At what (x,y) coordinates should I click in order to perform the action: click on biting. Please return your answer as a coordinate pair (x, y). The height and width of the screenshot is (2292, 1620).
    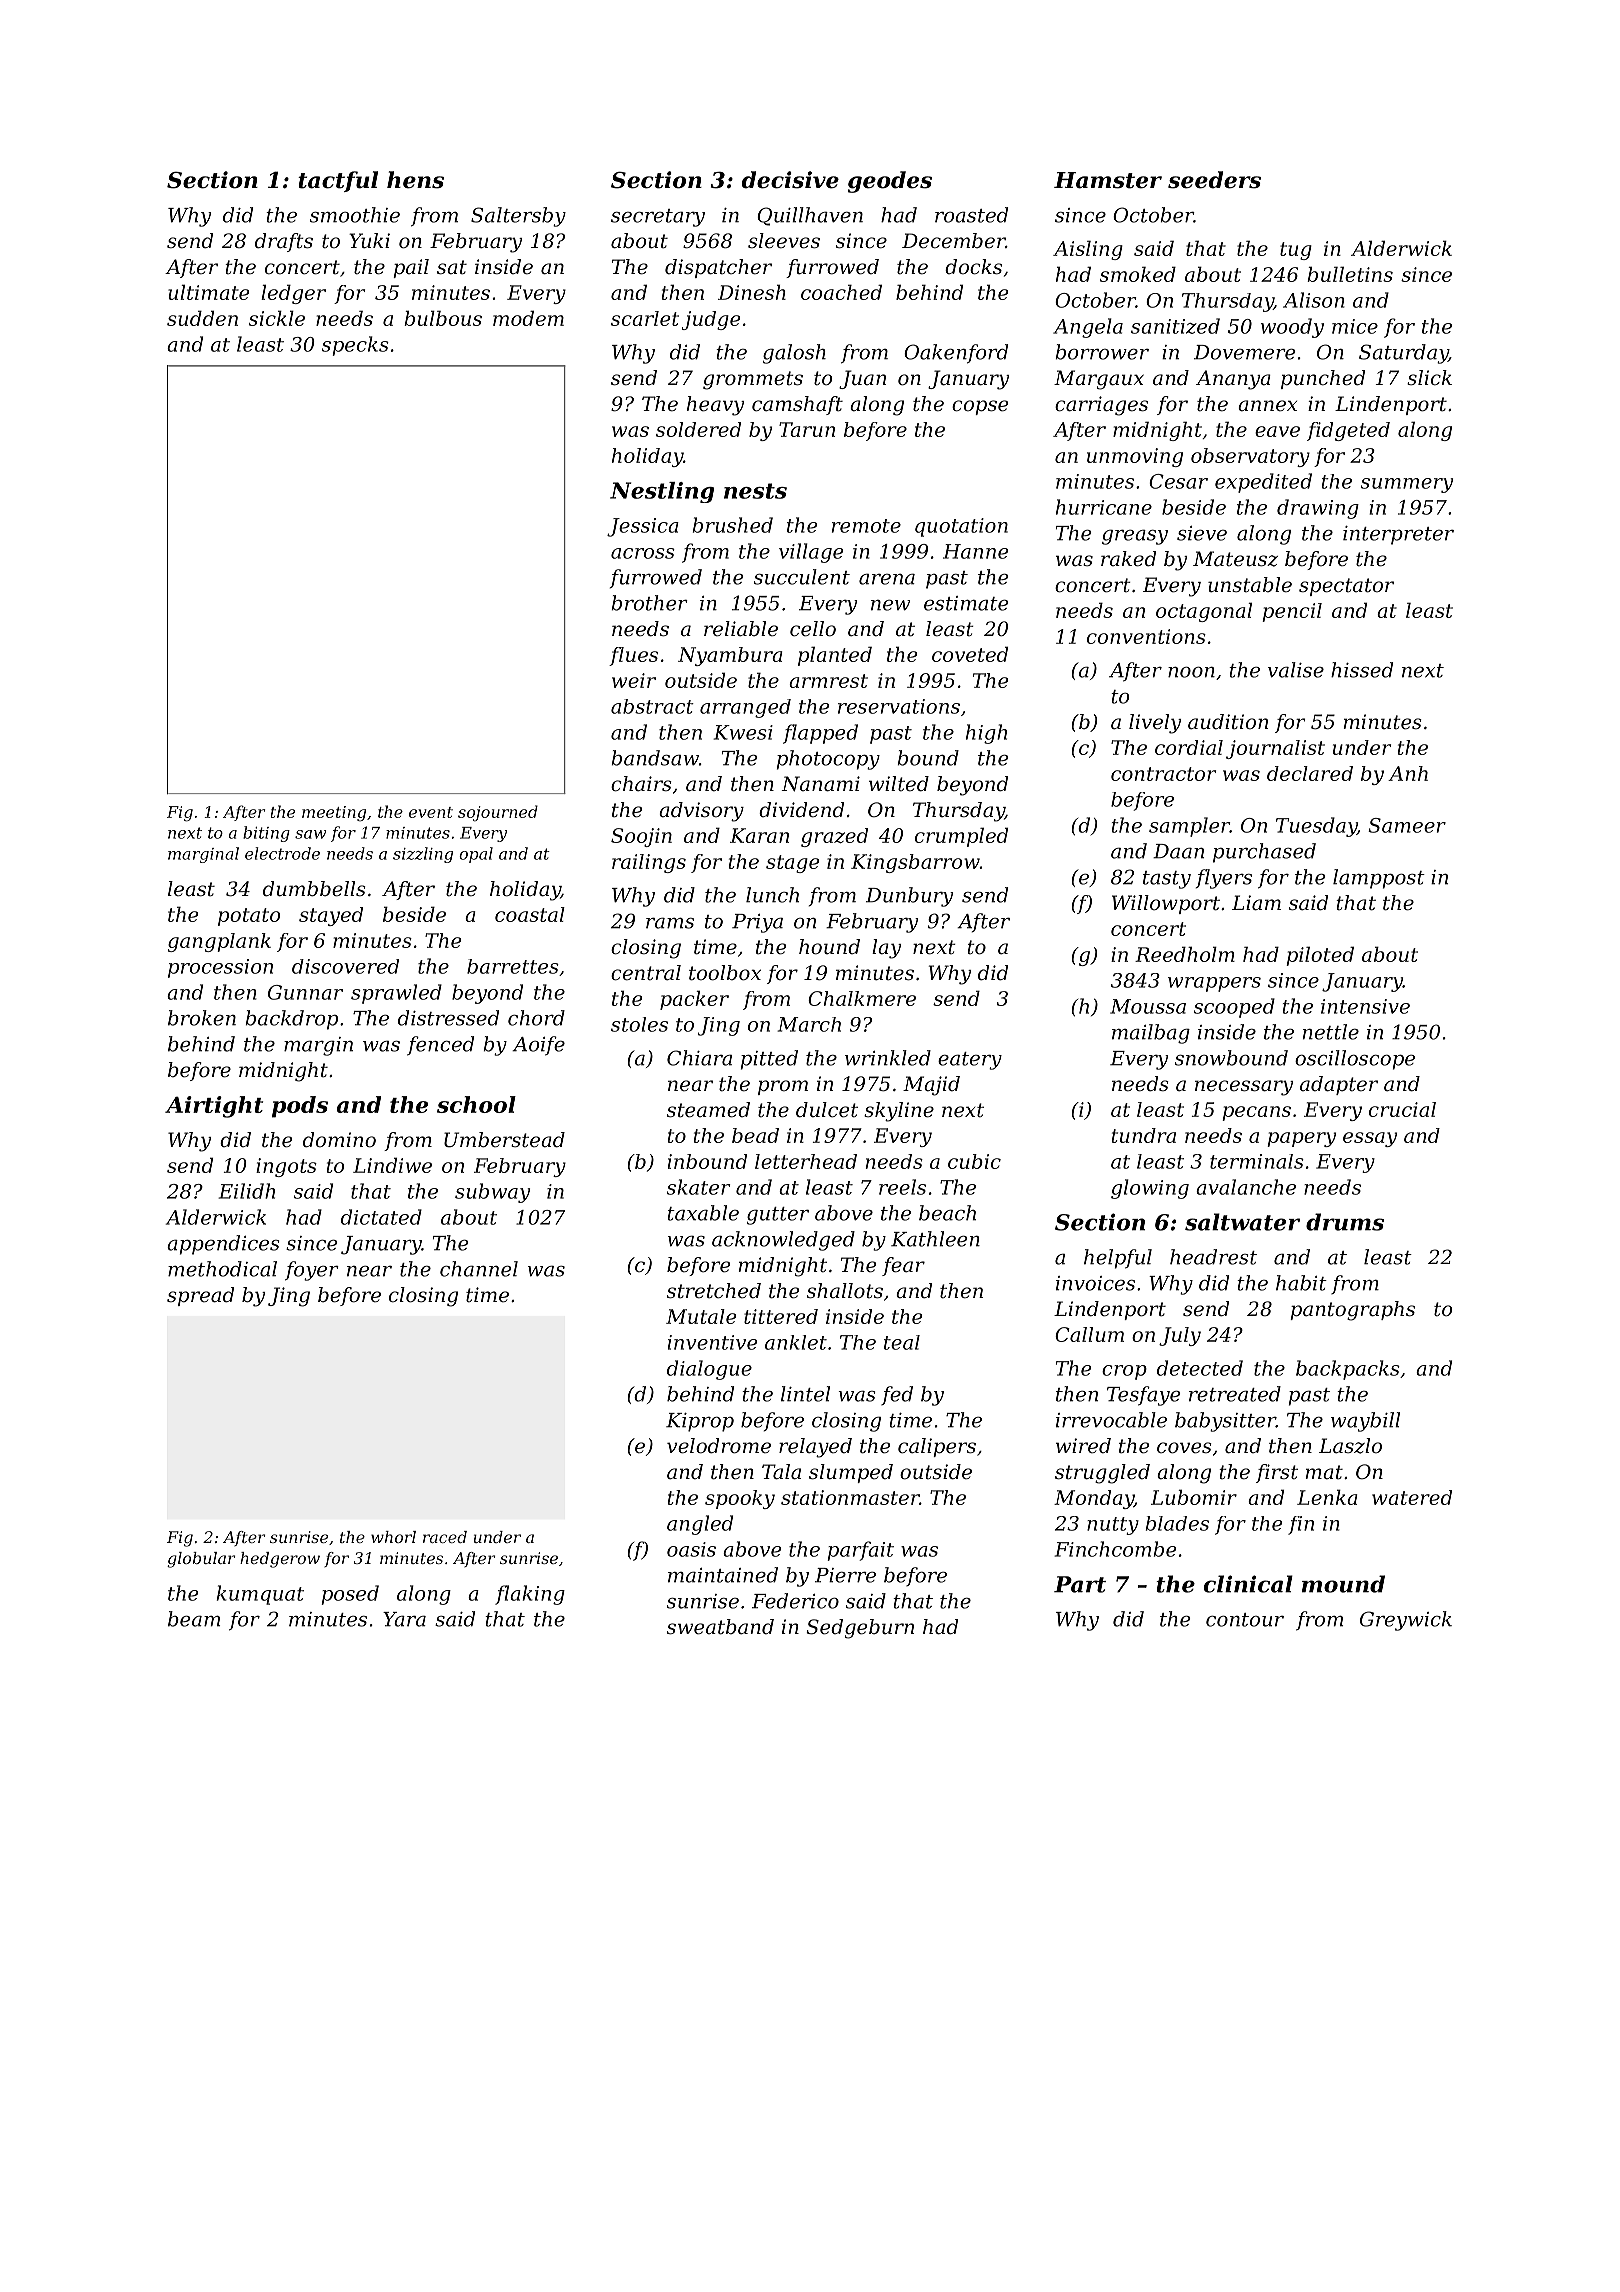
    Looking at the image, I should click on (266, 834).
